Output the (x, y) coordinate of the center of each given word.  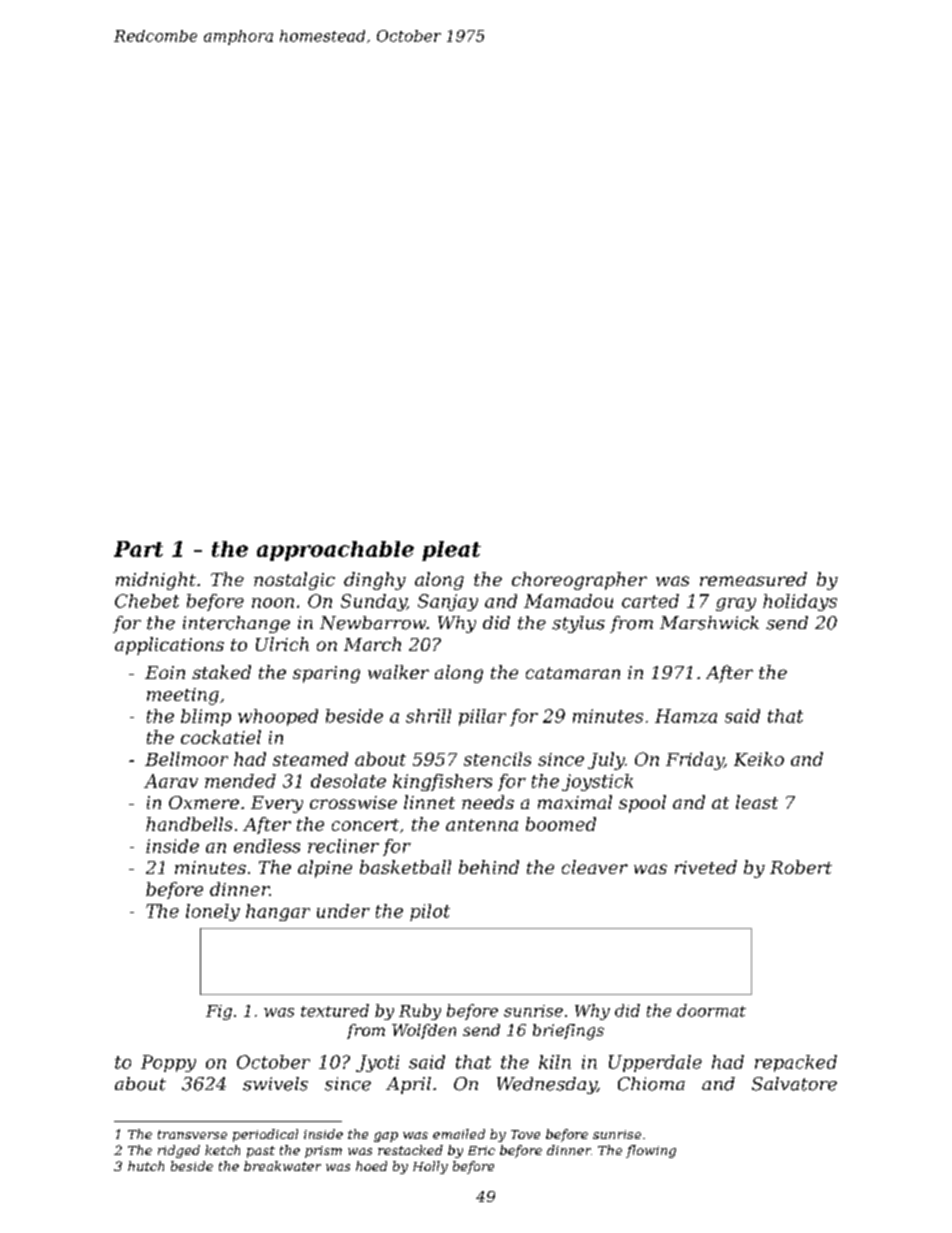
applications (169, 646)
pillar (482, 717)
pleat (451, 551)
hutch (146, 1166)
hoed (371, 1166)
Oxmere (204, 802)
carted (650, 601)
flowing (651, 1151)
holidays (800, 602)
